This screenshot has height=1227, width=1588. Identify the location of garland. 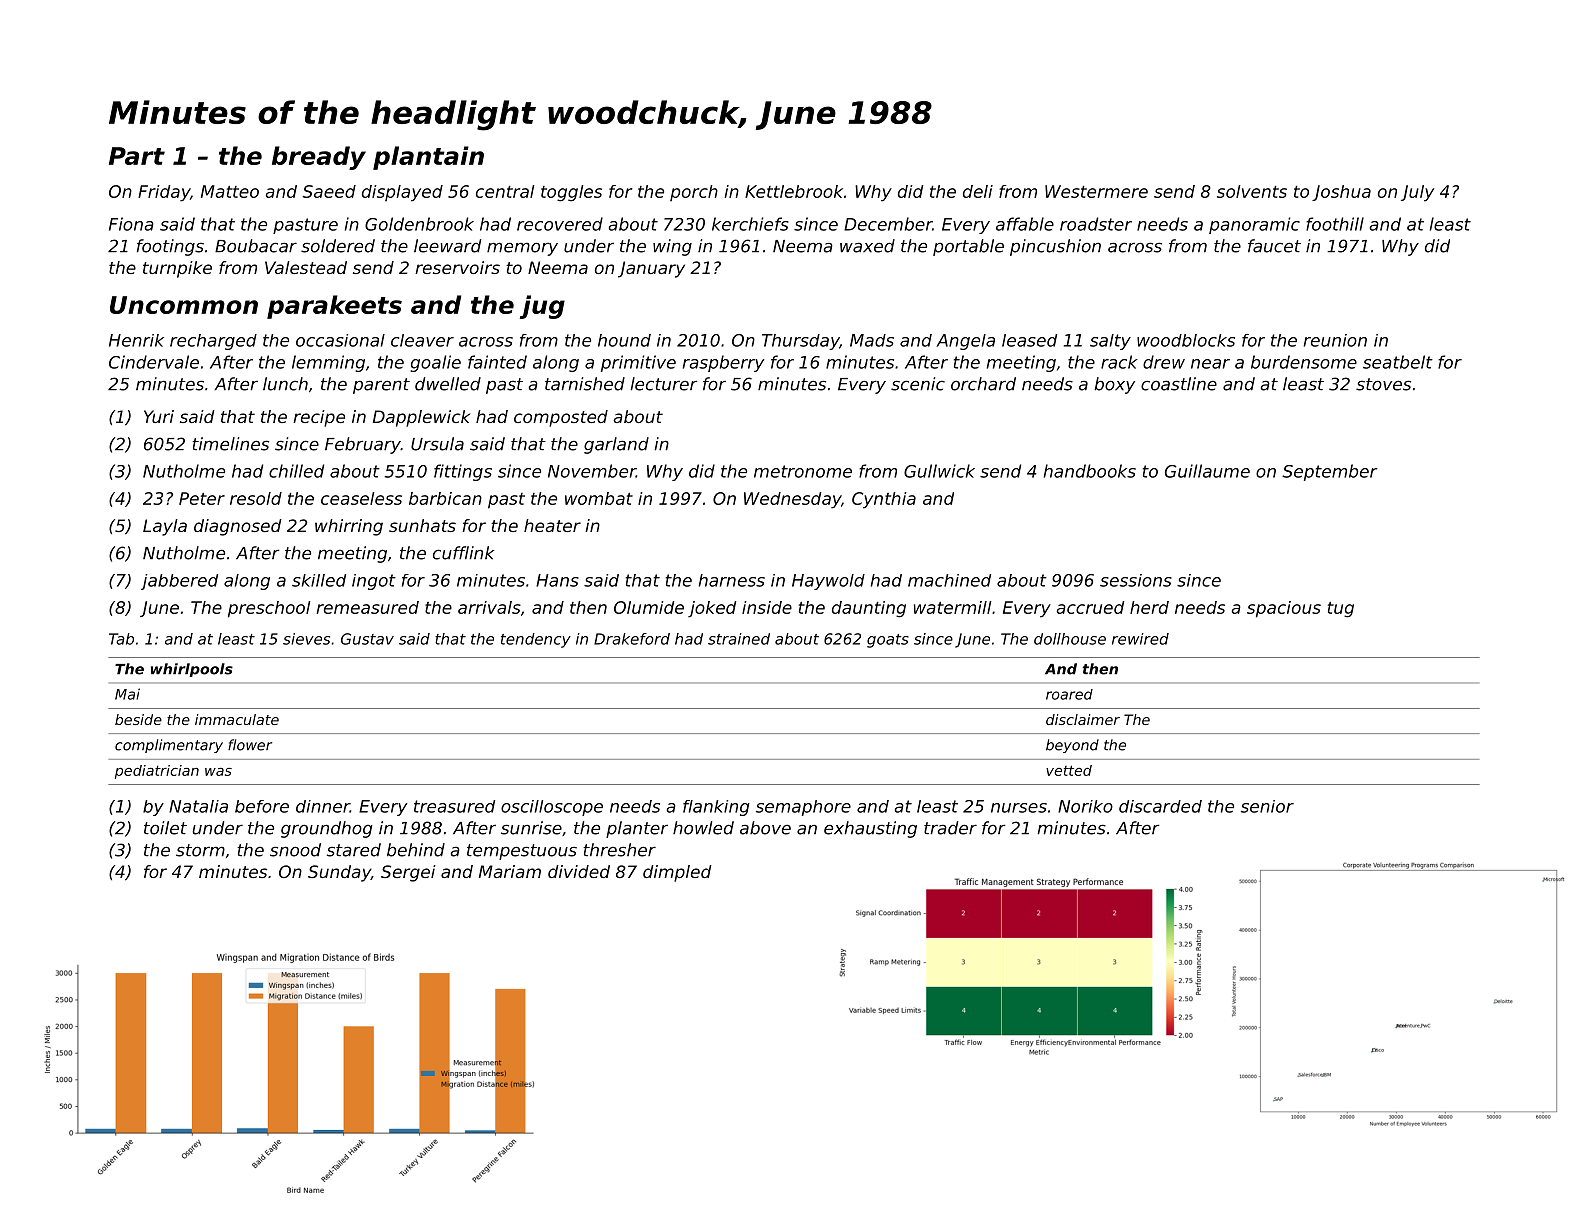
(616, 445).
